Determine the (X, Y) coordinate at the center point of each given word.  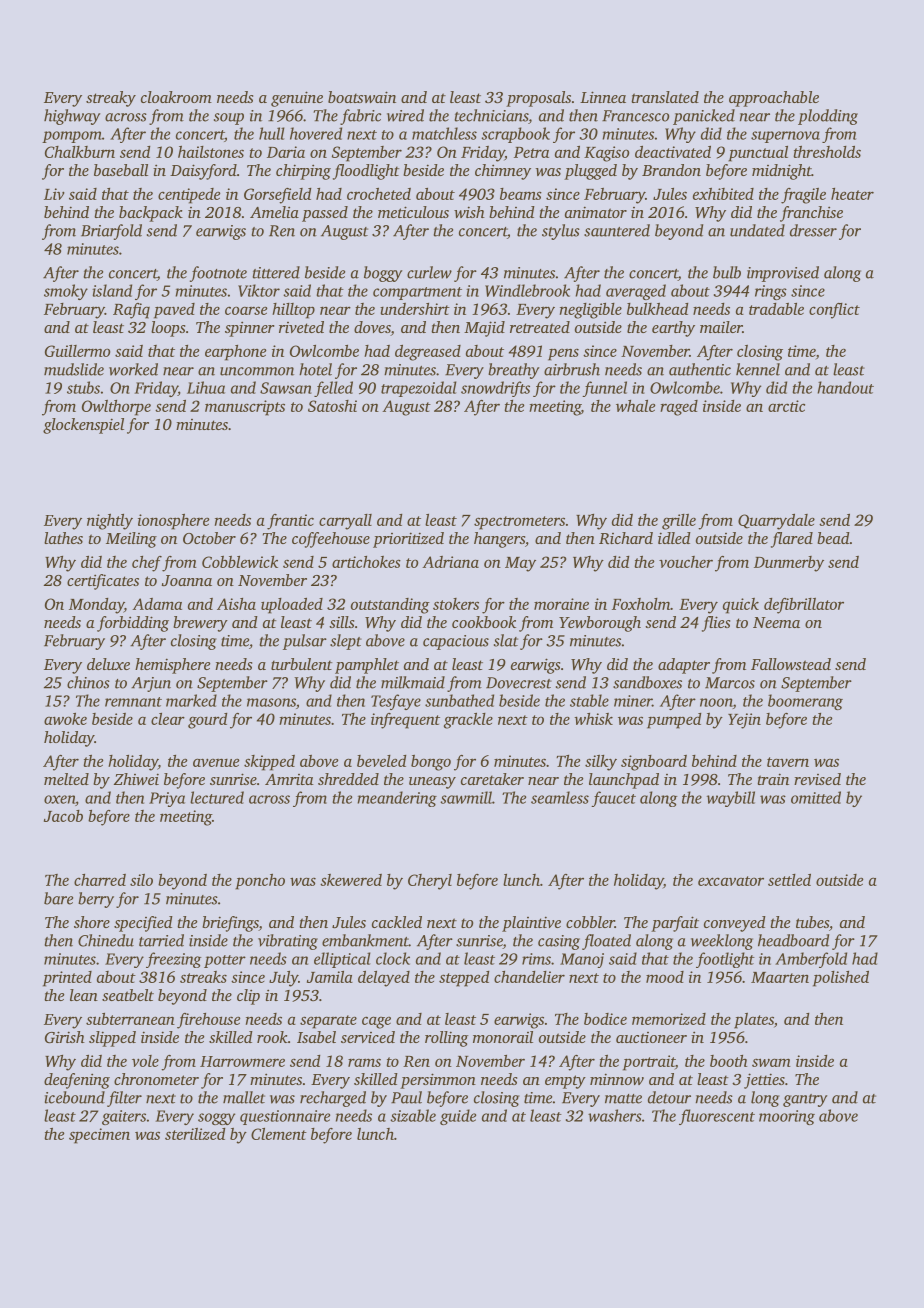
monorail (503, 1037)
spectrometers (519, 523)
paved (174, 311)
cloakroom (176, 97)
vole (145, 1061)
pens (563, 354)
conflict (834, 311)
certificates (103, 582)
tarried (161, 940)
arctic (786, 406)
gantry (805, 1100)
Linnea (603, 97)
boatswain (362, 97)
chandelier (529, 977)
